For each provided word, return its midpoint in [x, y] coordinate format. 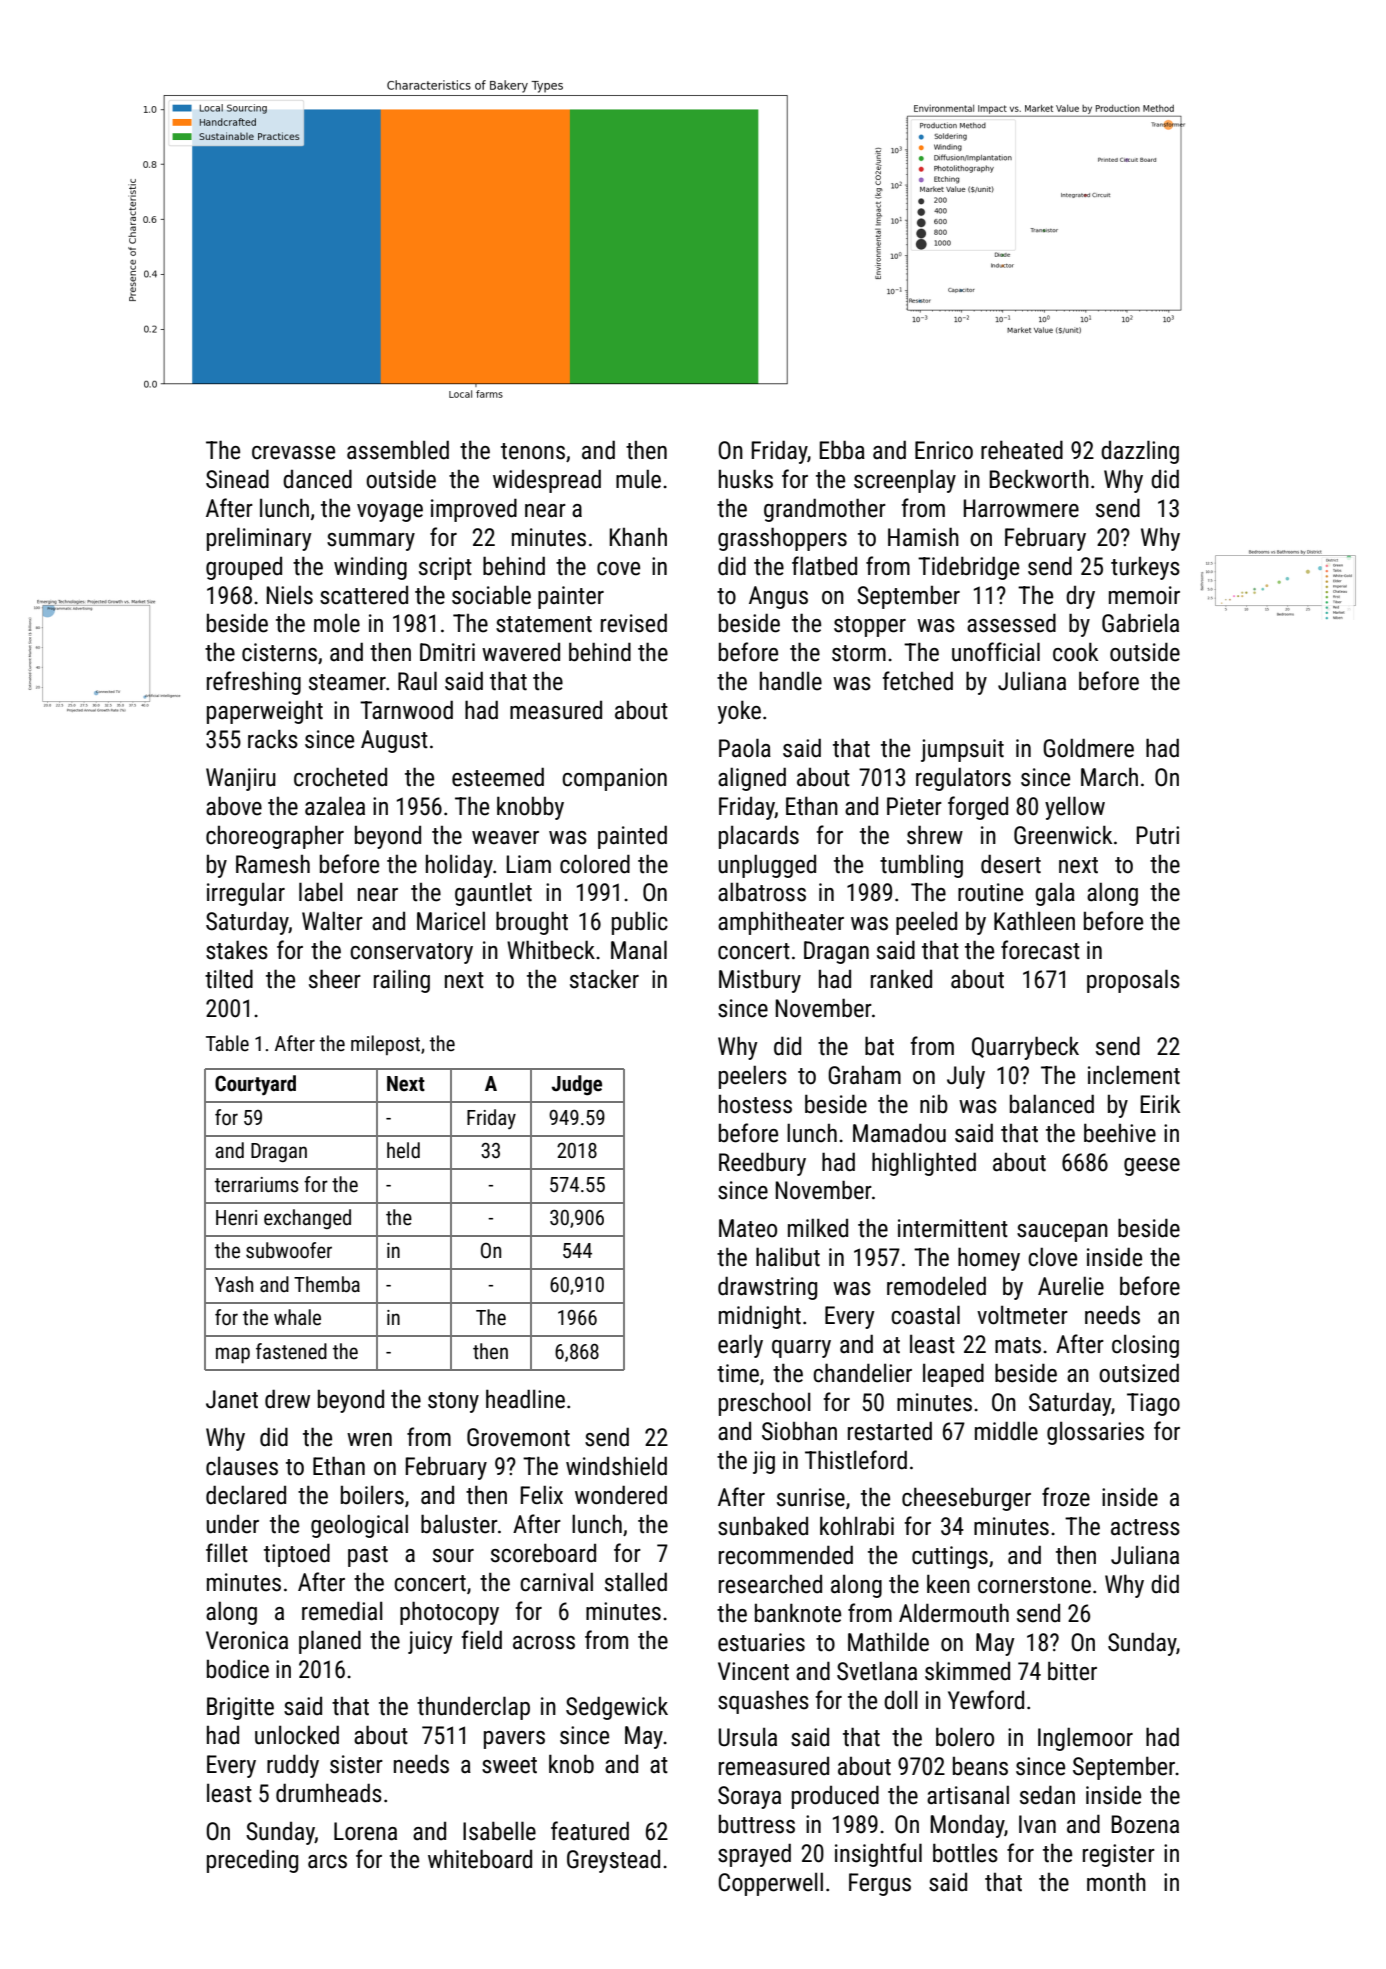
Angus [778, 597]
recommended [786, 1555]
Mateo [748, 1228]
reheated [1022, 450]
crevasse [293, 453]
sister [356, 1764]
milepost [385, 1045]
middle [1006, 1431]
